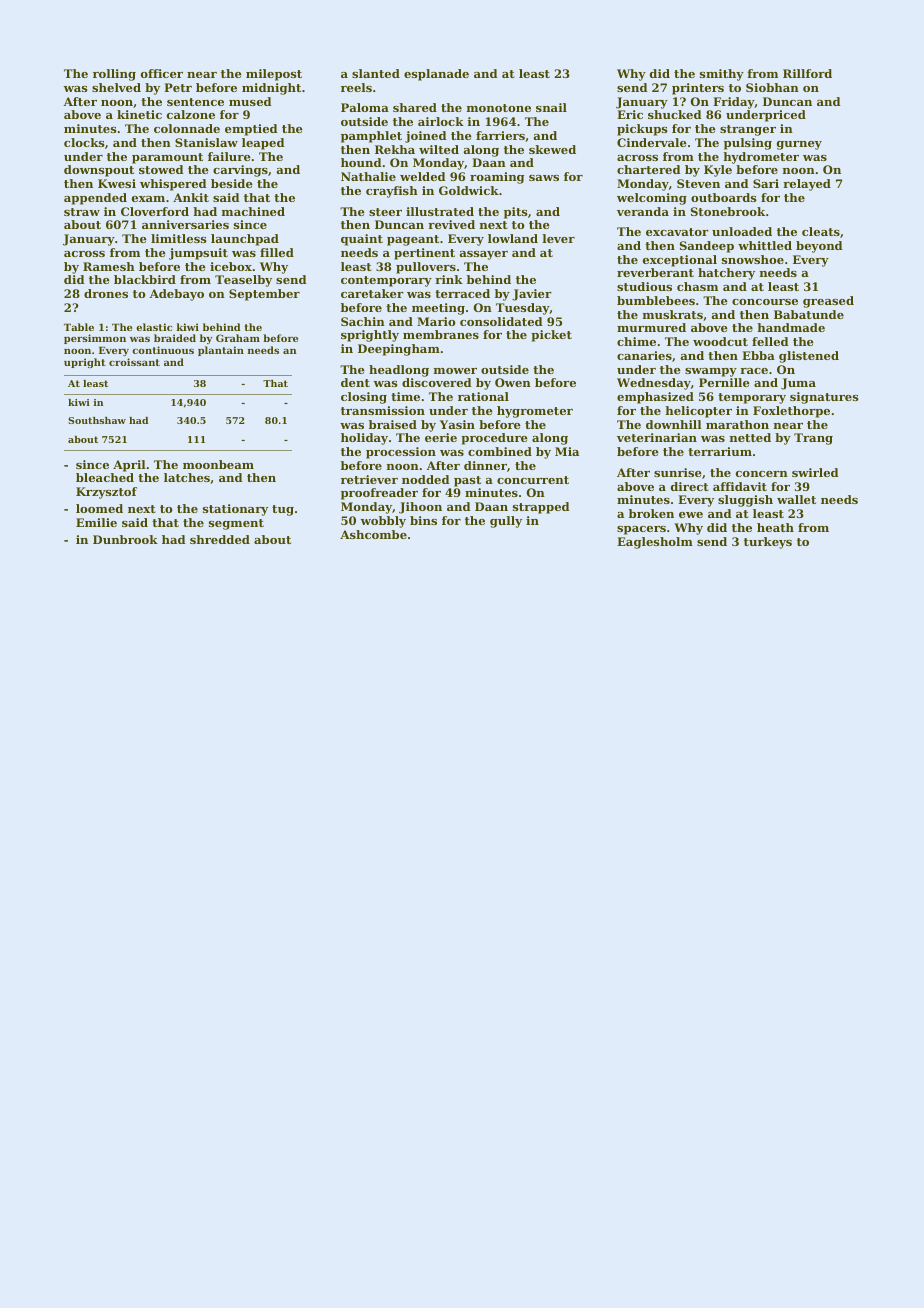  What do you see at coordinates (807, 185) in the image?
I see `relayed` at bounding box center [807, 185].
